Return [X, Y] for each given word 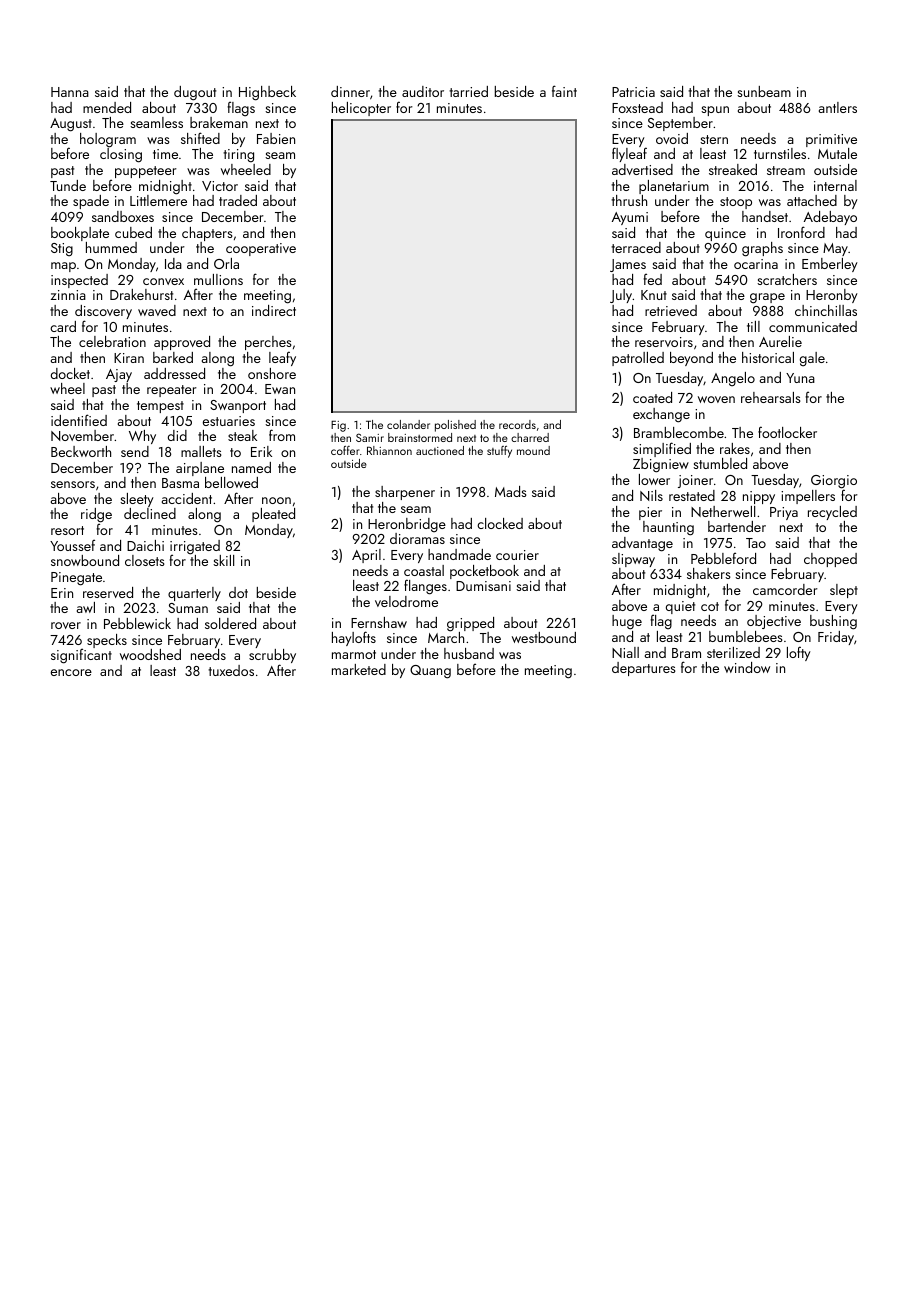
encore [71, 672]
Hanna [70, 92]
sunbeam [764, 91]
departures [644, 669]
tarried [468, 91]
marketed [359, 669]
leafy [282, 358]
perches [268, 344]
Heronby [832, 296]
